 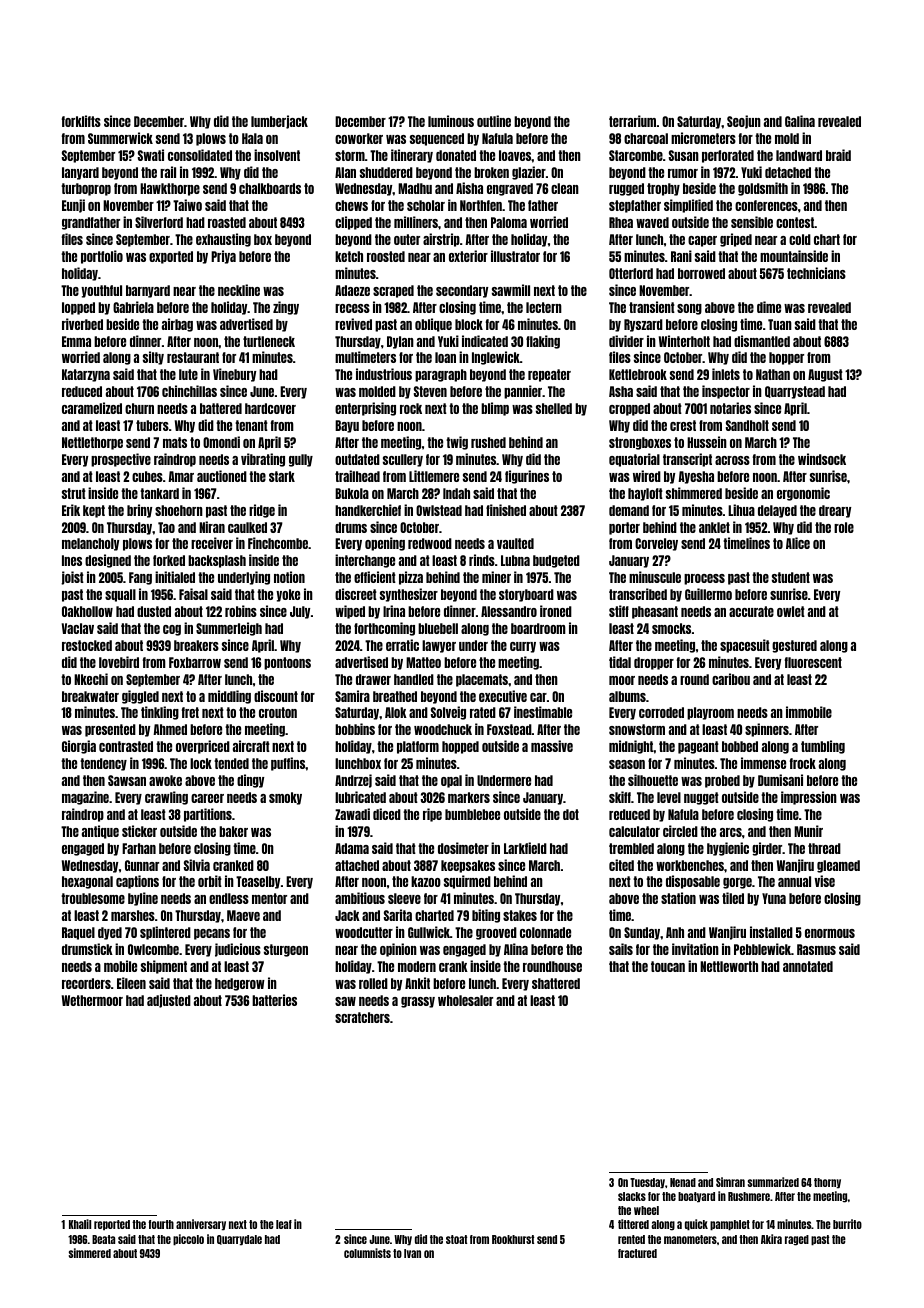 What do you see at coordinates (278, 712) in the screenshot?
I see `crouton` at bounding box center [278, 712].
